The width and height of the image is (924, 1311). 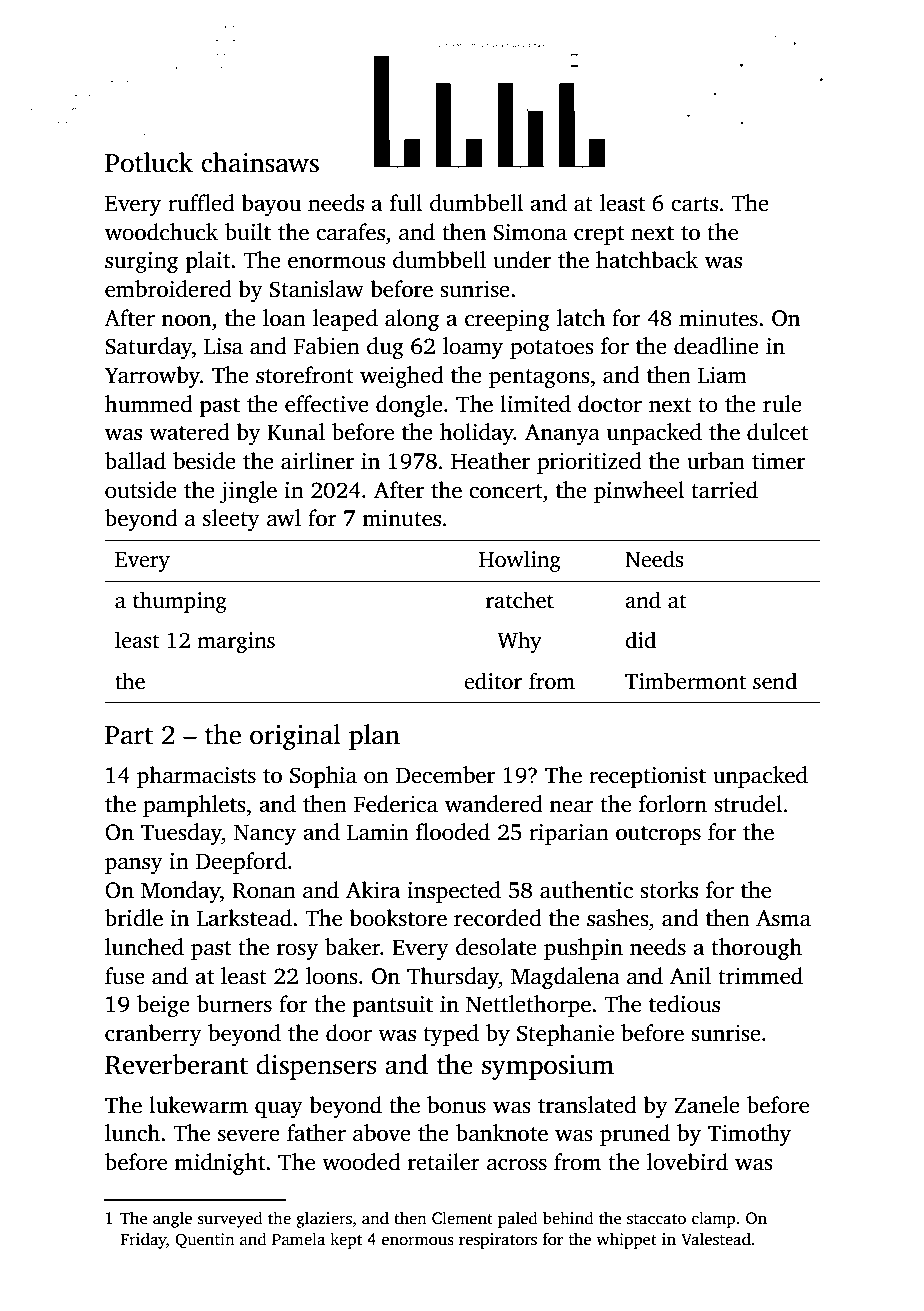 What do you see at coordinates (716, 1239) in the image?
I see `Valestead` at bounding box center [716, 1239].
